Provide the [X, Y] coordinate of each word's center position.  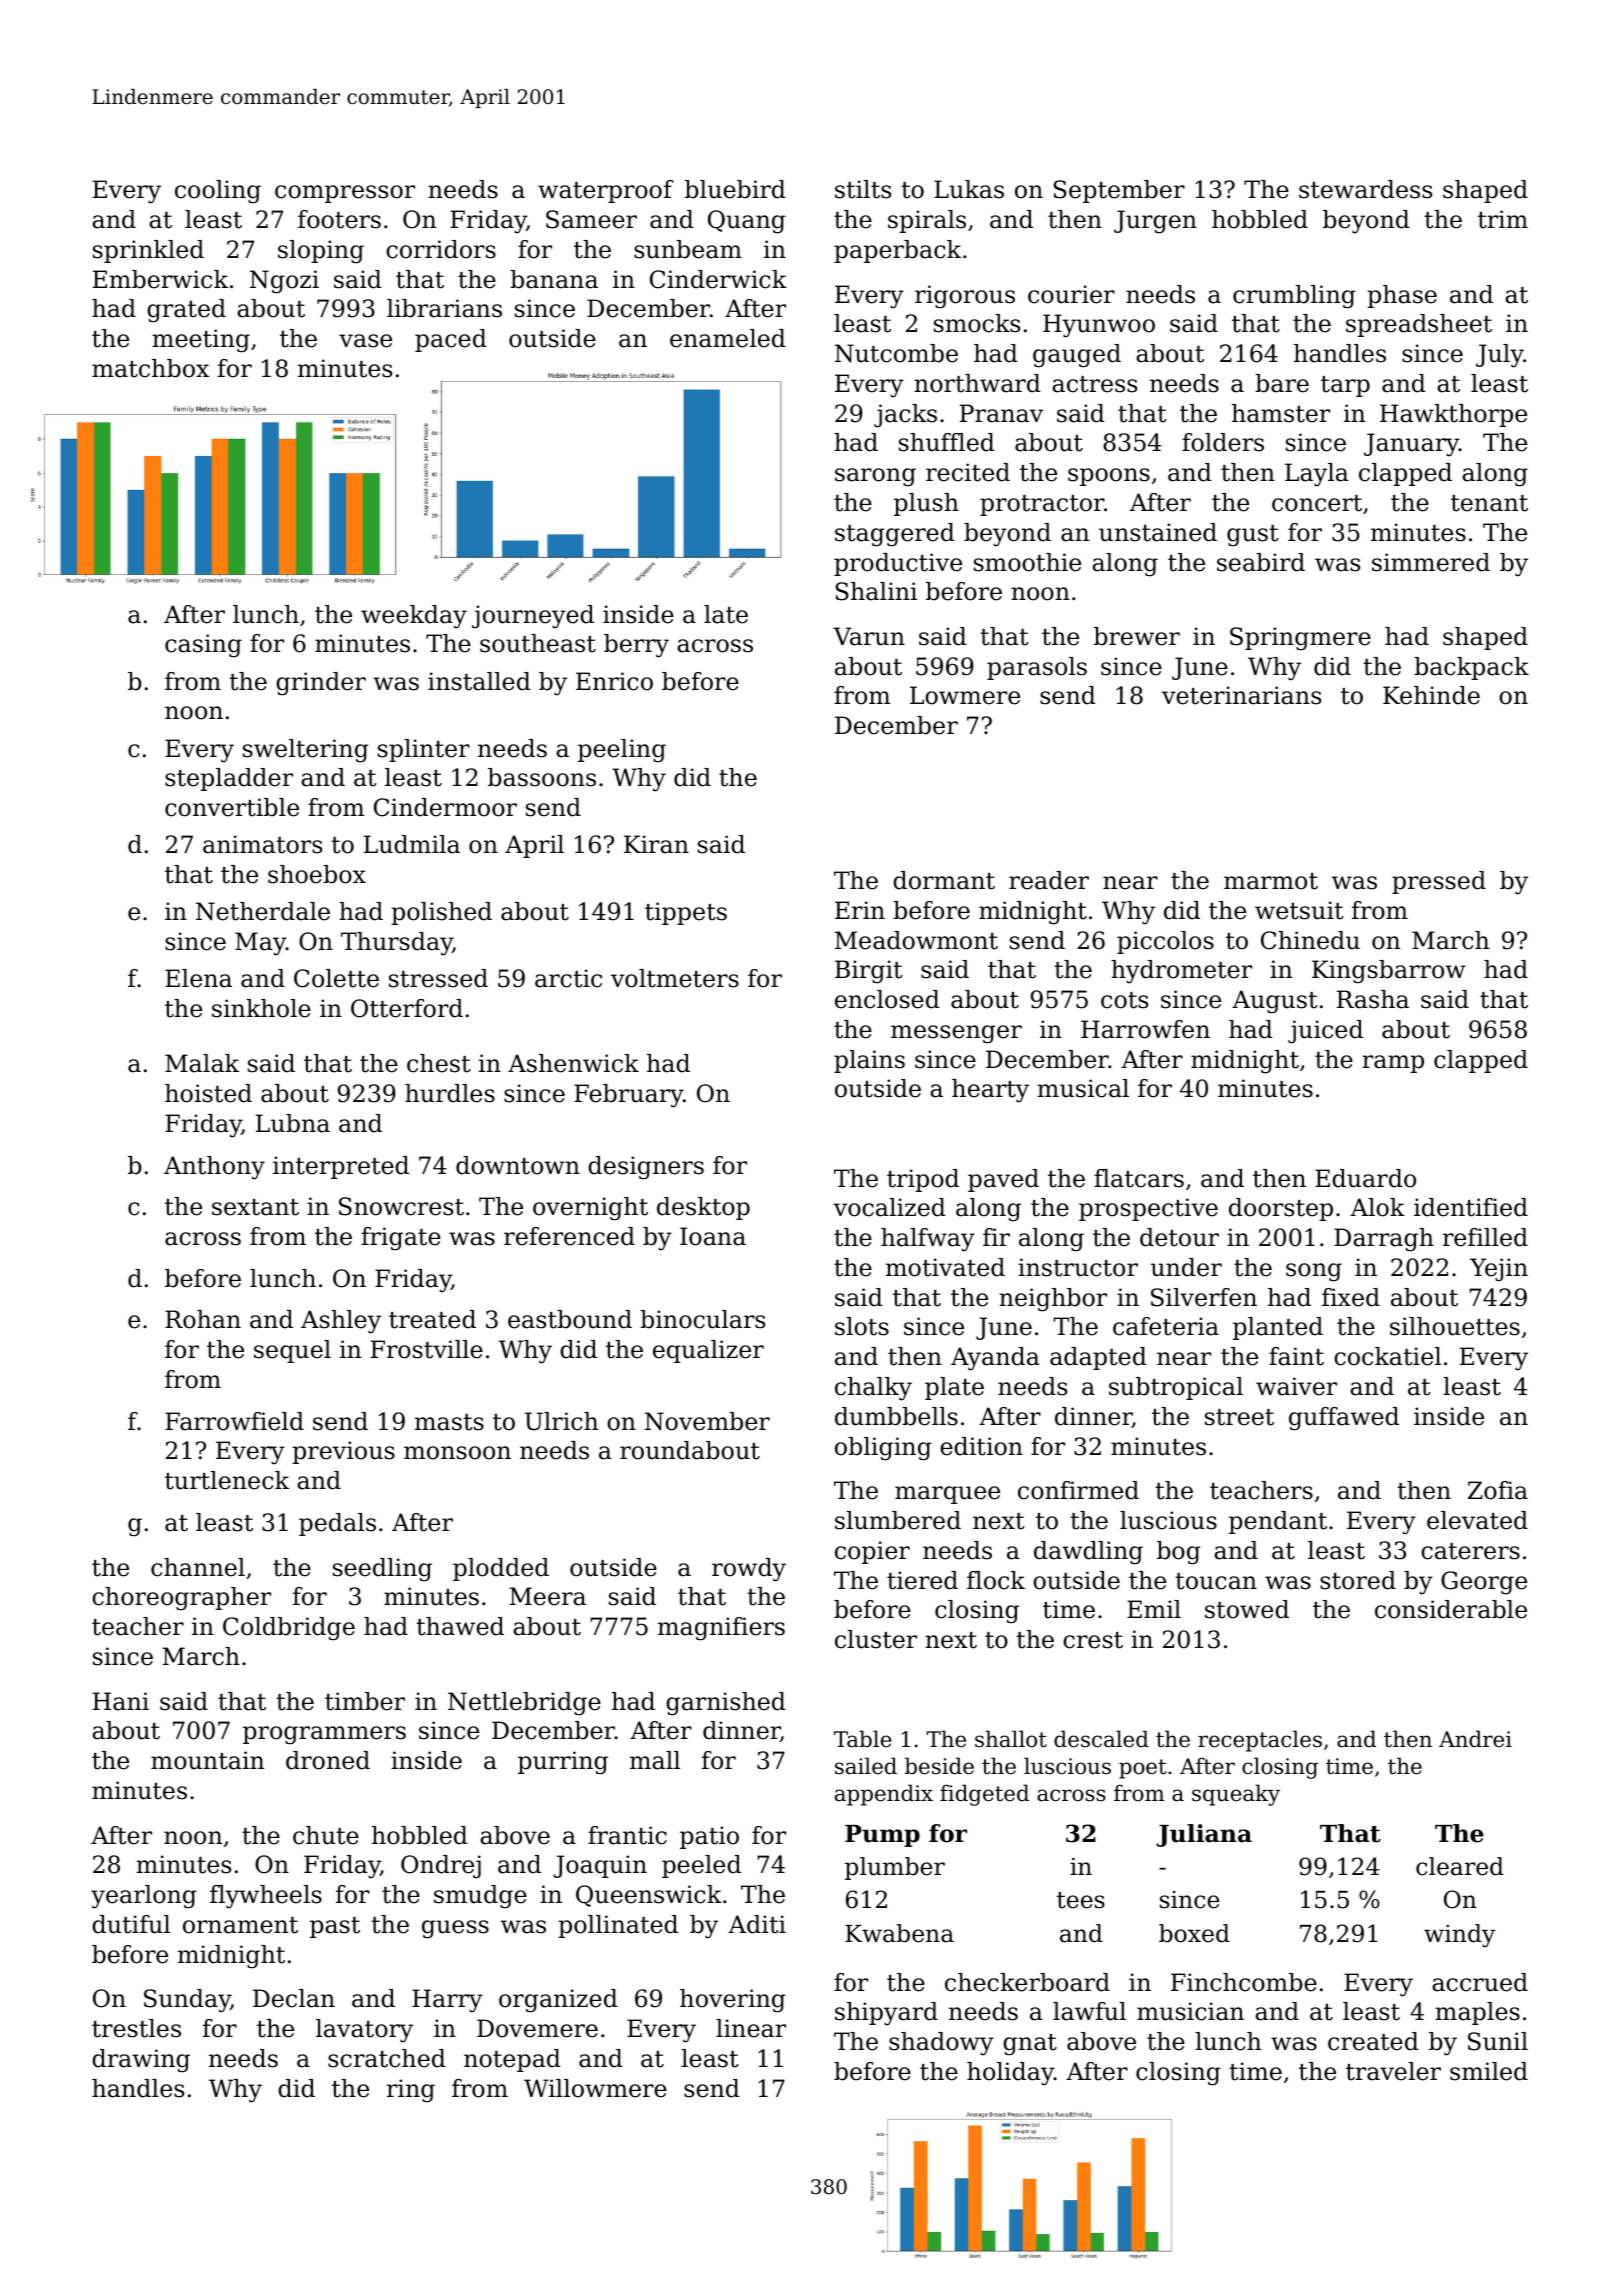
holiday [1010, 2073]
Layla [1317, 475]
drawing [141, 2061]
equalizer [708, 1351]
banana [554, 279]
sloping [321, 252]
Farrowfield [234, 1421]
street [1239, 1417]
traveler [1393, 2071]
